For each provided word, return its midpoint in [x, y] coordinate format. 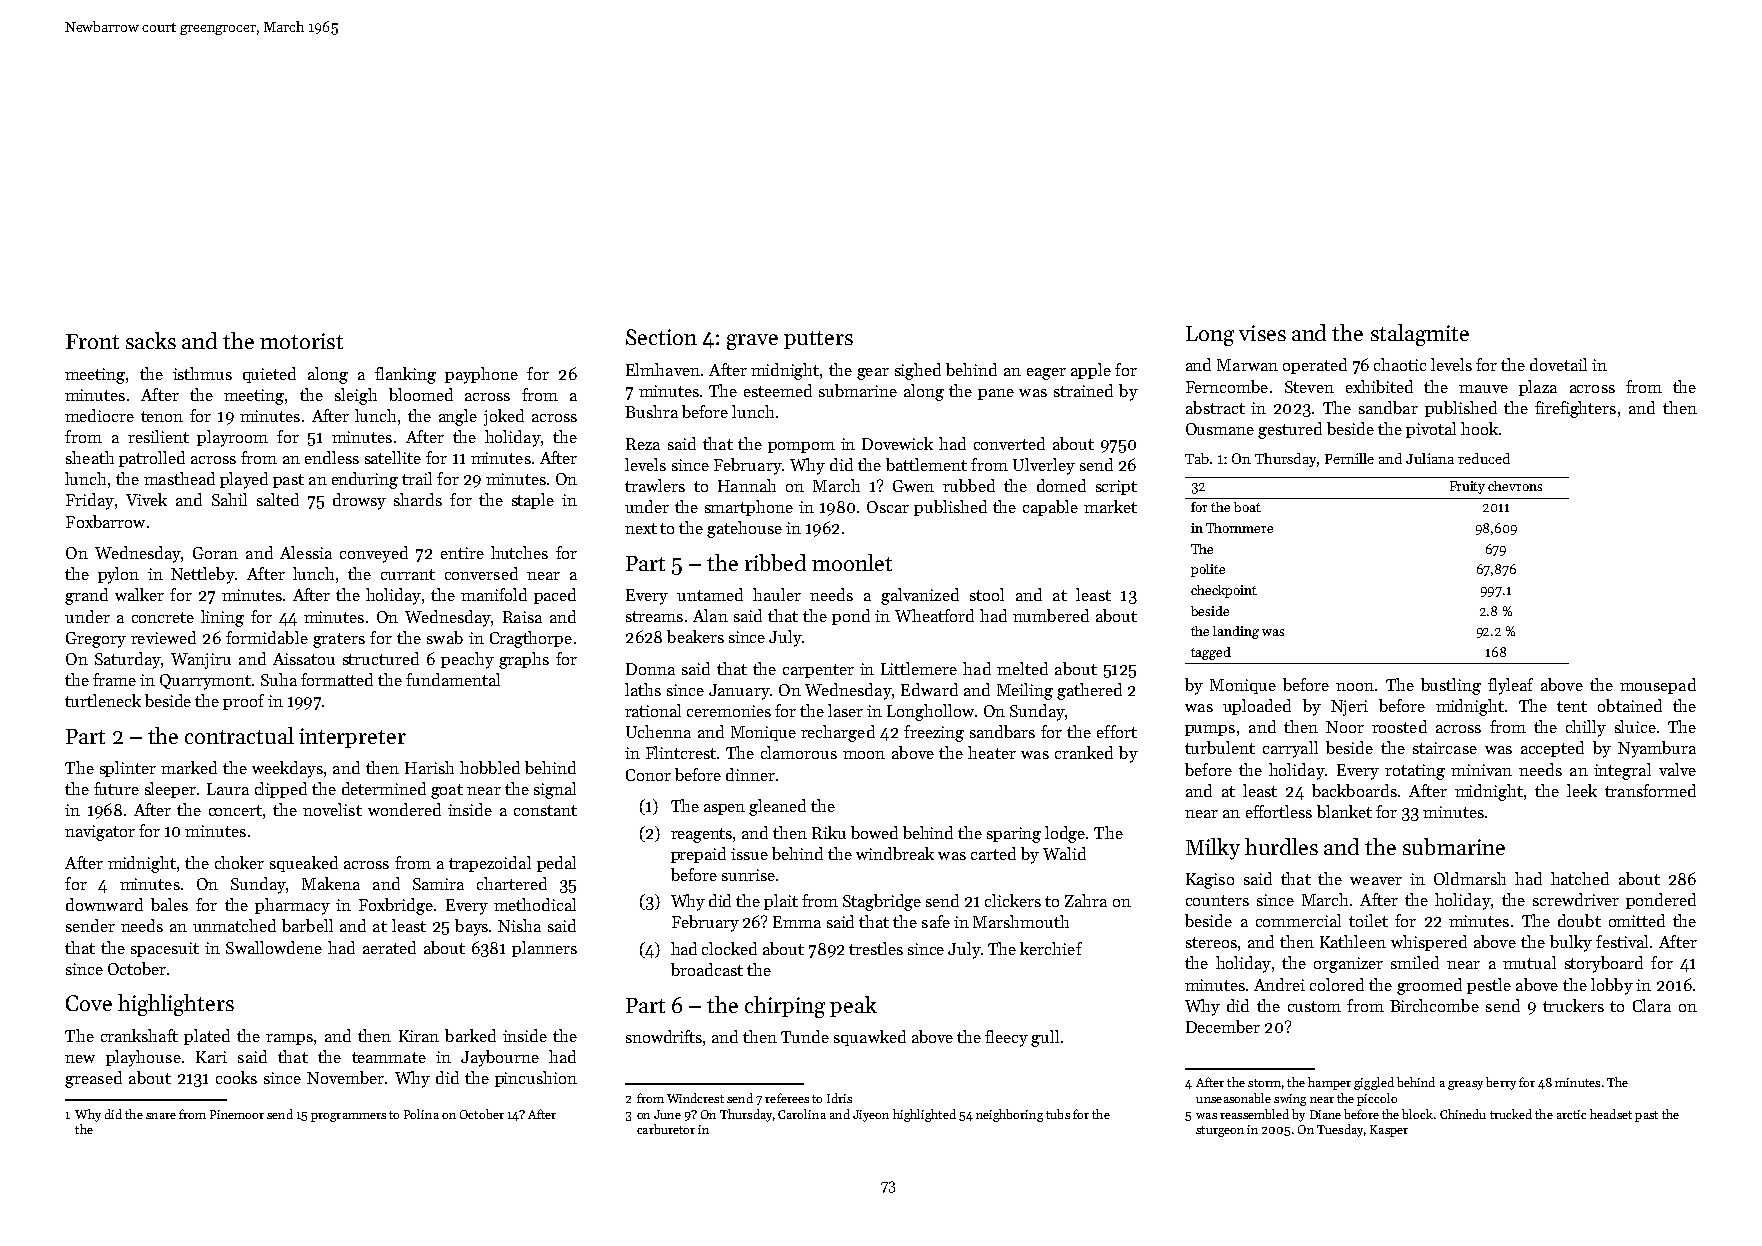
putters [818, 340]
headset [1611, 1114]
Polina [421, 1114]
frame [114, 679]
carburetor [666, 1129]
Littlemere [919, 668]
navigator [100, 833]
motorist [301, 341]
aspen [724, 809]
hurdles [1281, 846]
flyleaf [1510, 686]
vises [1262, 333]
